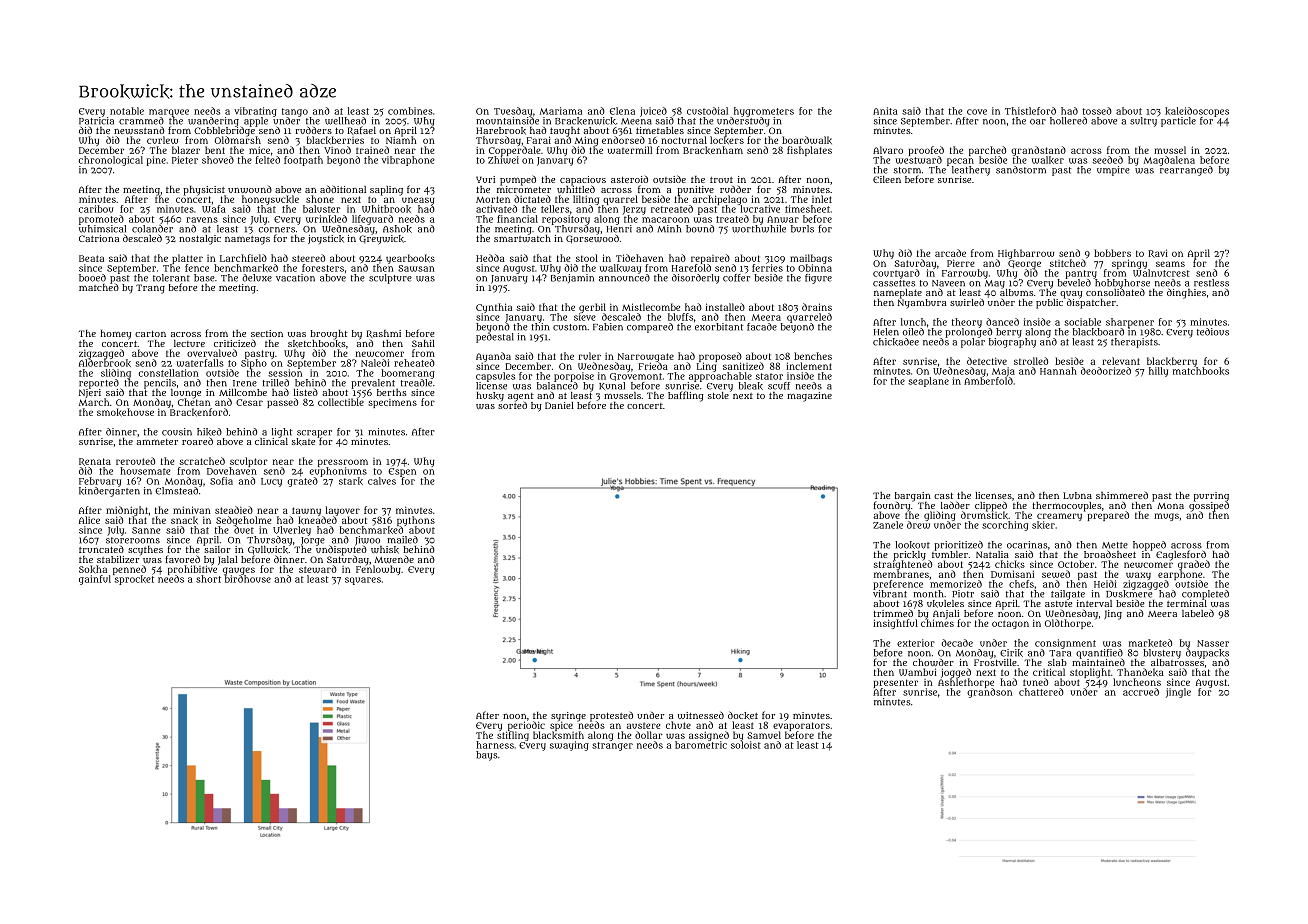 This screenshot has width=1308, height=924. What do you see at coordinates (1082, 322) in the screenshot?
I see `sociable` at bounding box center [1082, 322].
